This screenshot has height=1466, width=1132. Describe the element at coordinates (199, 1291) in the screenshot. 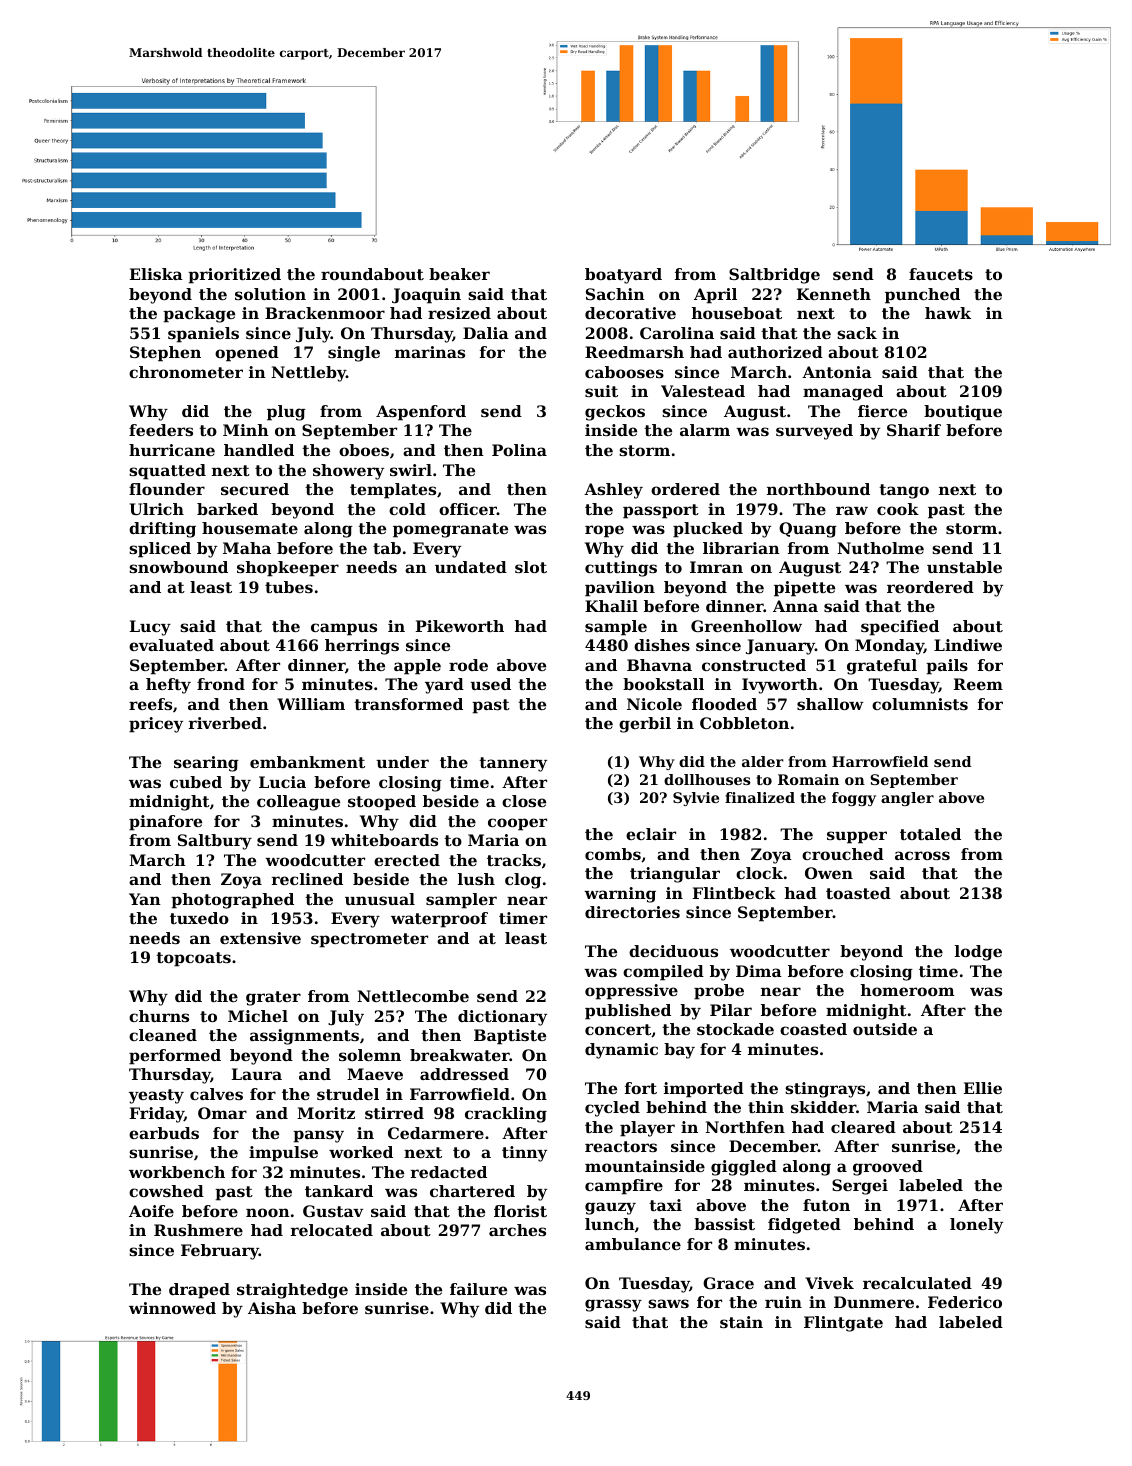

I see `draped` at that location.
